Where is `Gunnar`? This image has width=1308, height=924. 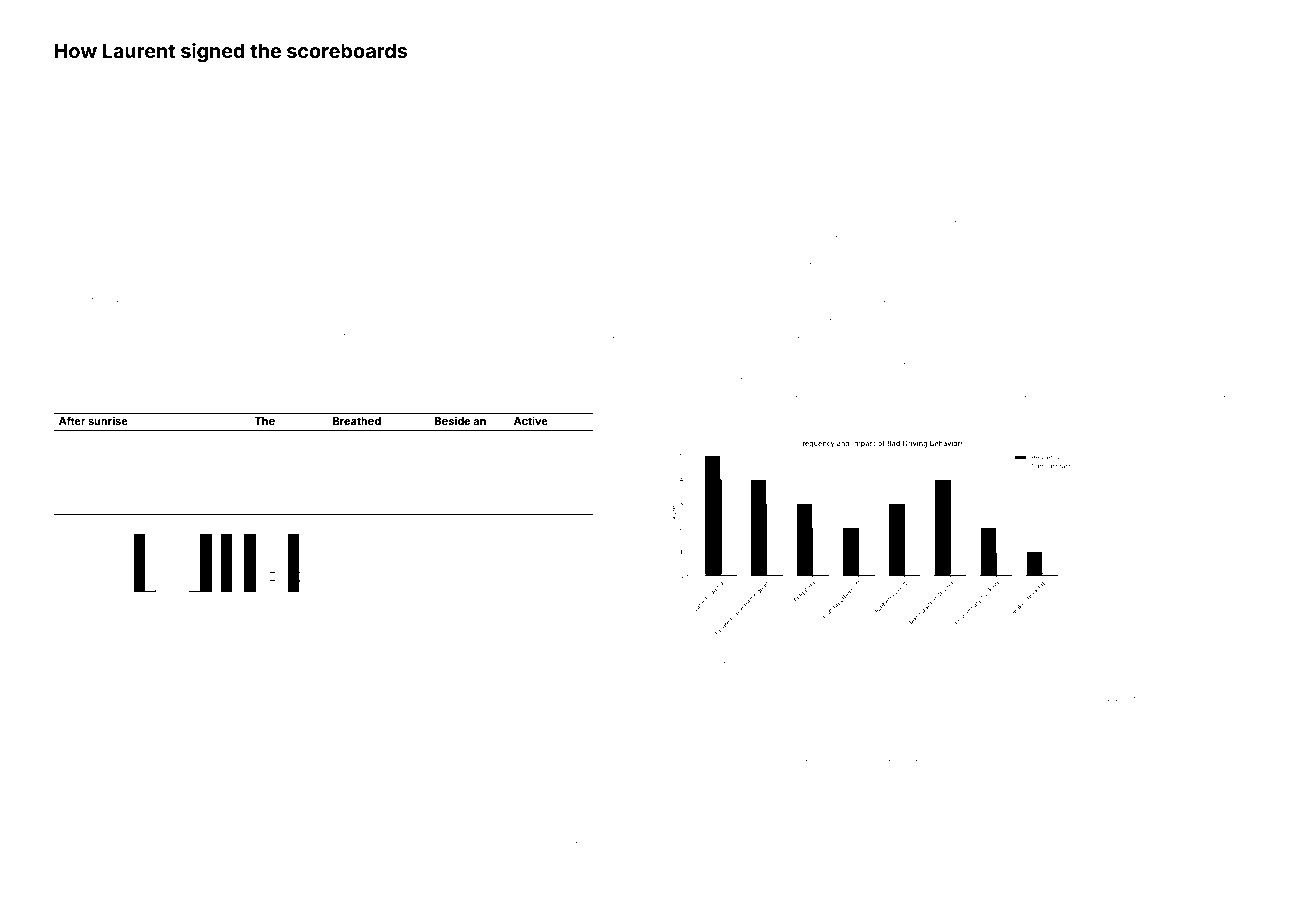 Gunnar is located at coordinates (1136, 217).
